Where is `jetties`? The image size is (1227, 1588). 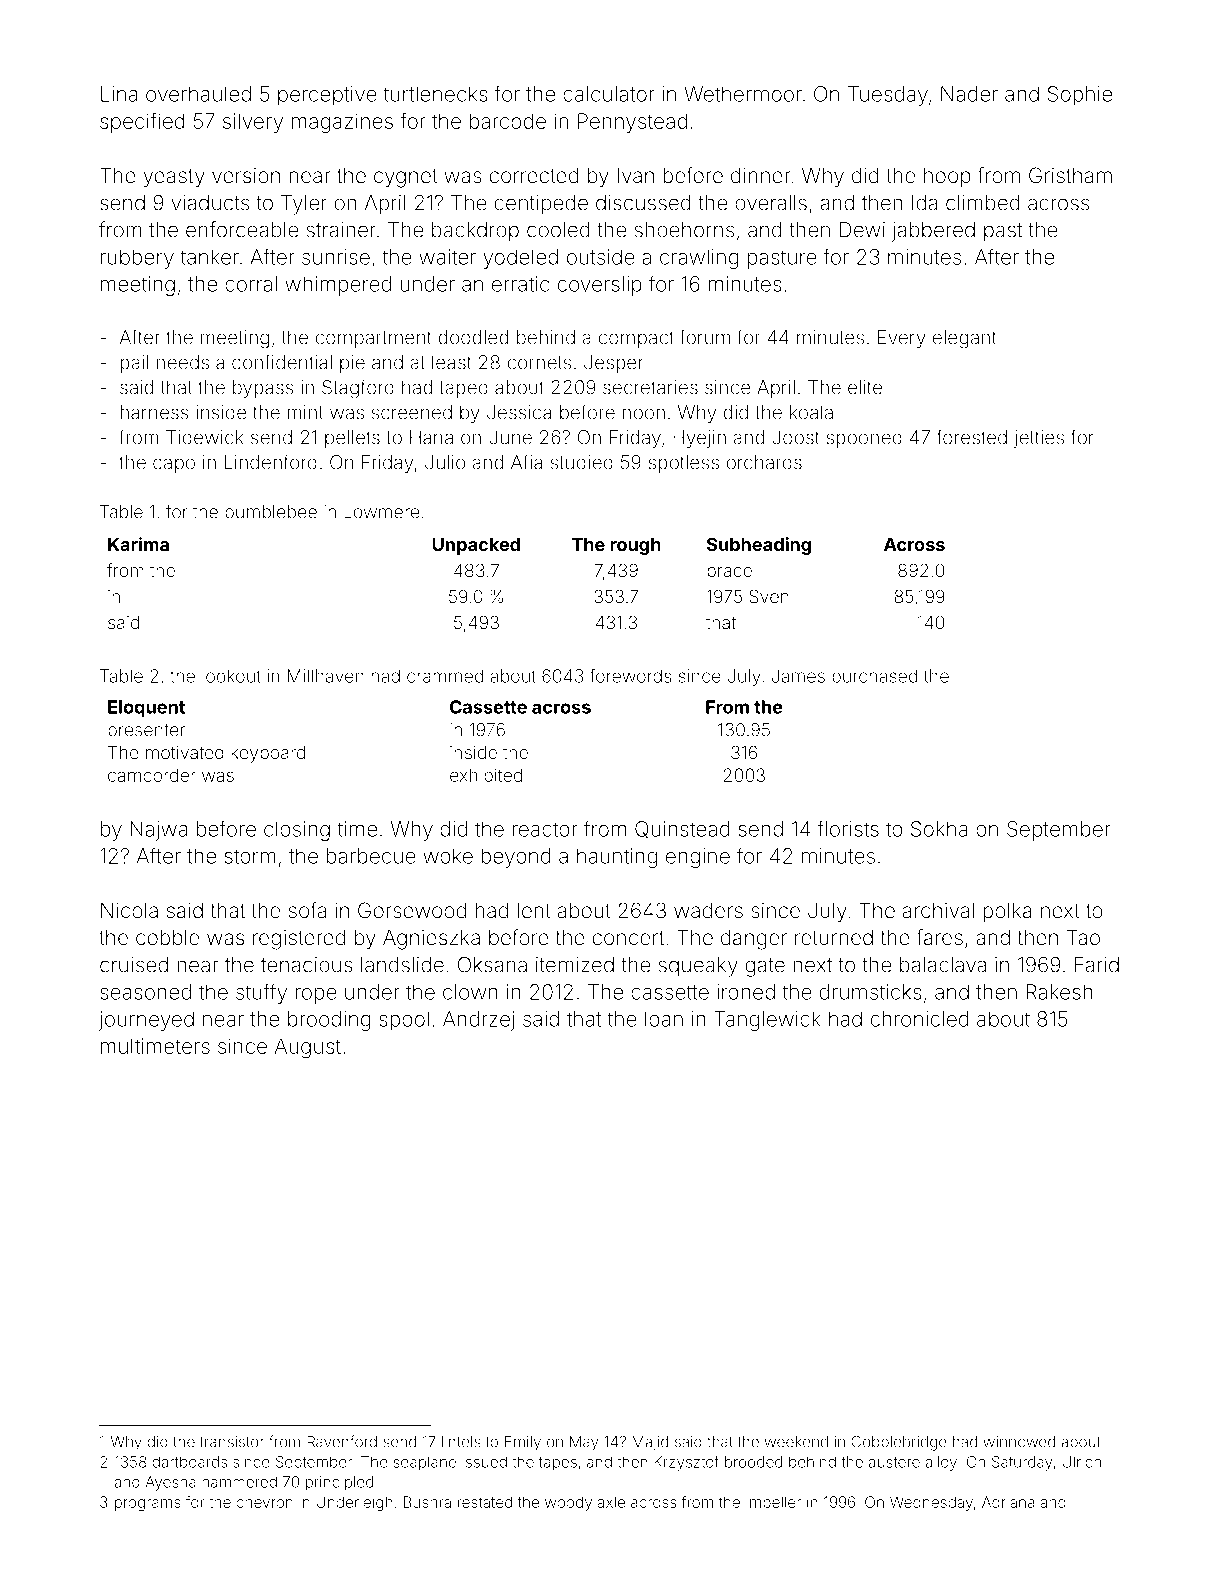 jetties is located at coordinates (1039, 439).
